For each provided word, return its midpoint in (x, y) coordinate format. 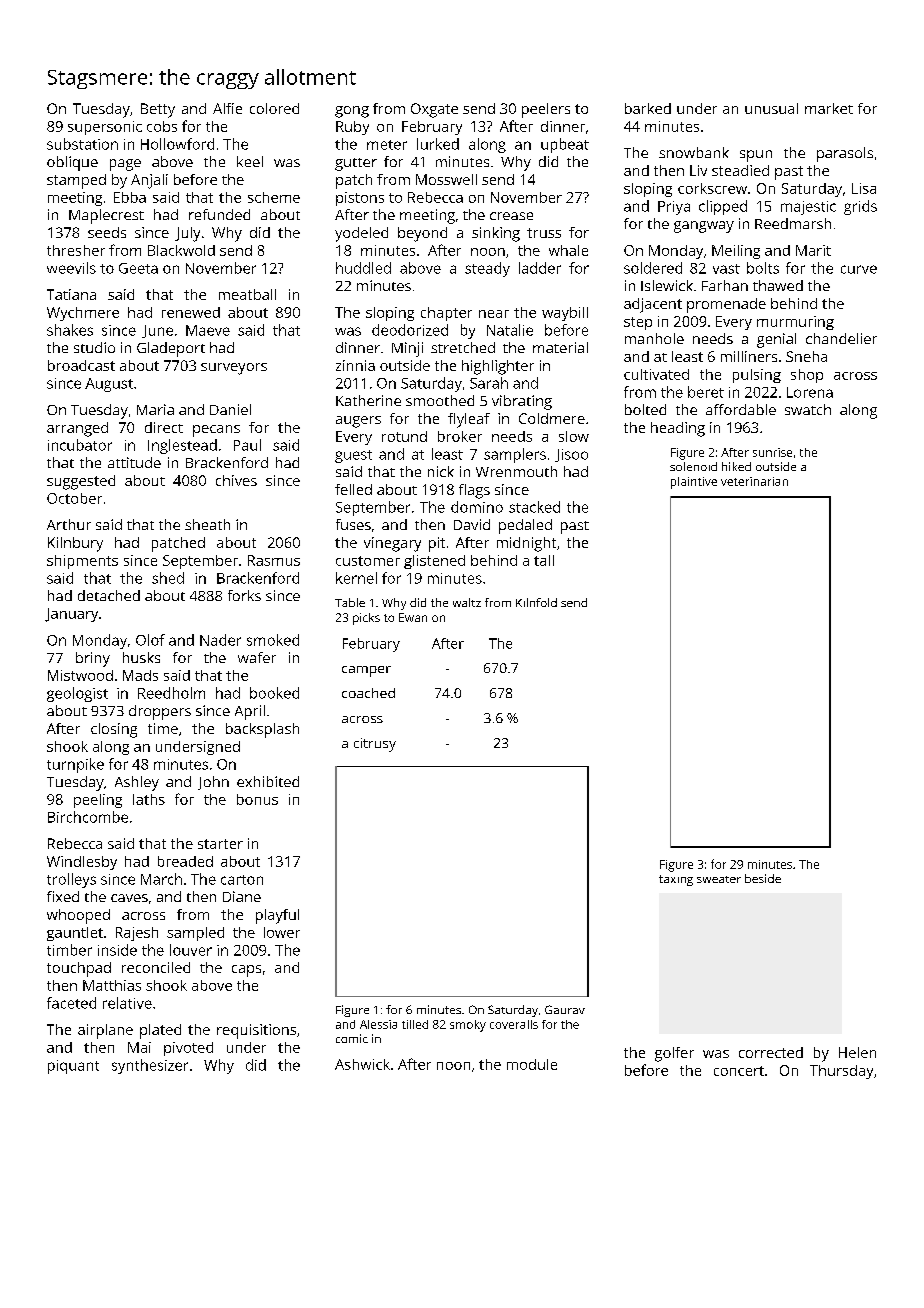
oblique (72, 163)
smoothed (440, 400)
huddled (363, 268)
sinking (496, 234)
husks (141, 657)
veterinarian (754, 481)
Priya (674, 208)
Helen (857, 1052)
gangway (704, 227)
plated (160, 1031)
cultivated (656, 374)
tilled (415, 1024)
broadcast (81, 365)
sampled (195, 934)
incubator (80, 445)
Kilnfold (536, 602)
